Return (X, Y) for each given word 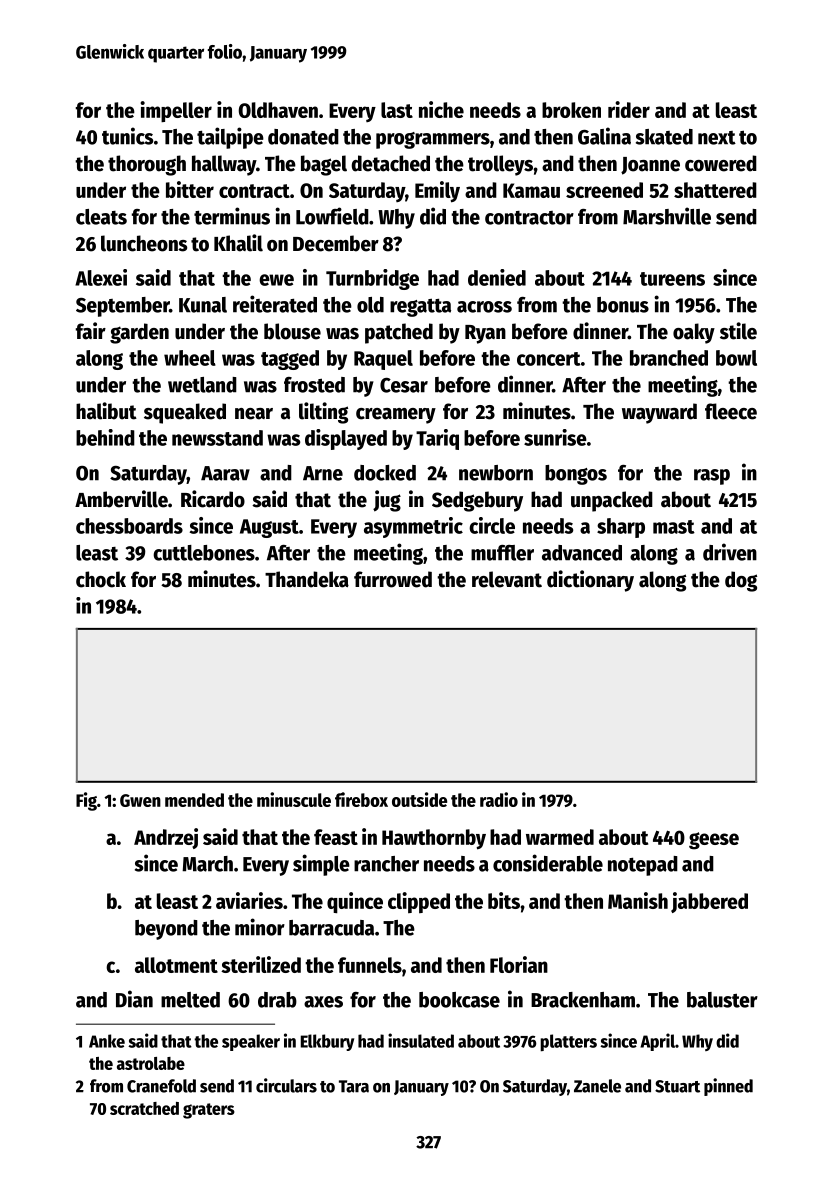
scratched (144, 1108)
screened (604, 190)
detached (390, 163)
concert (549, 359)
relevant (507, 579)
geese (714, 841)
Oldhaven (278, 110)
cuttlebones (204, 553)
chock (101, 579)
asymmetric (413, 527)
